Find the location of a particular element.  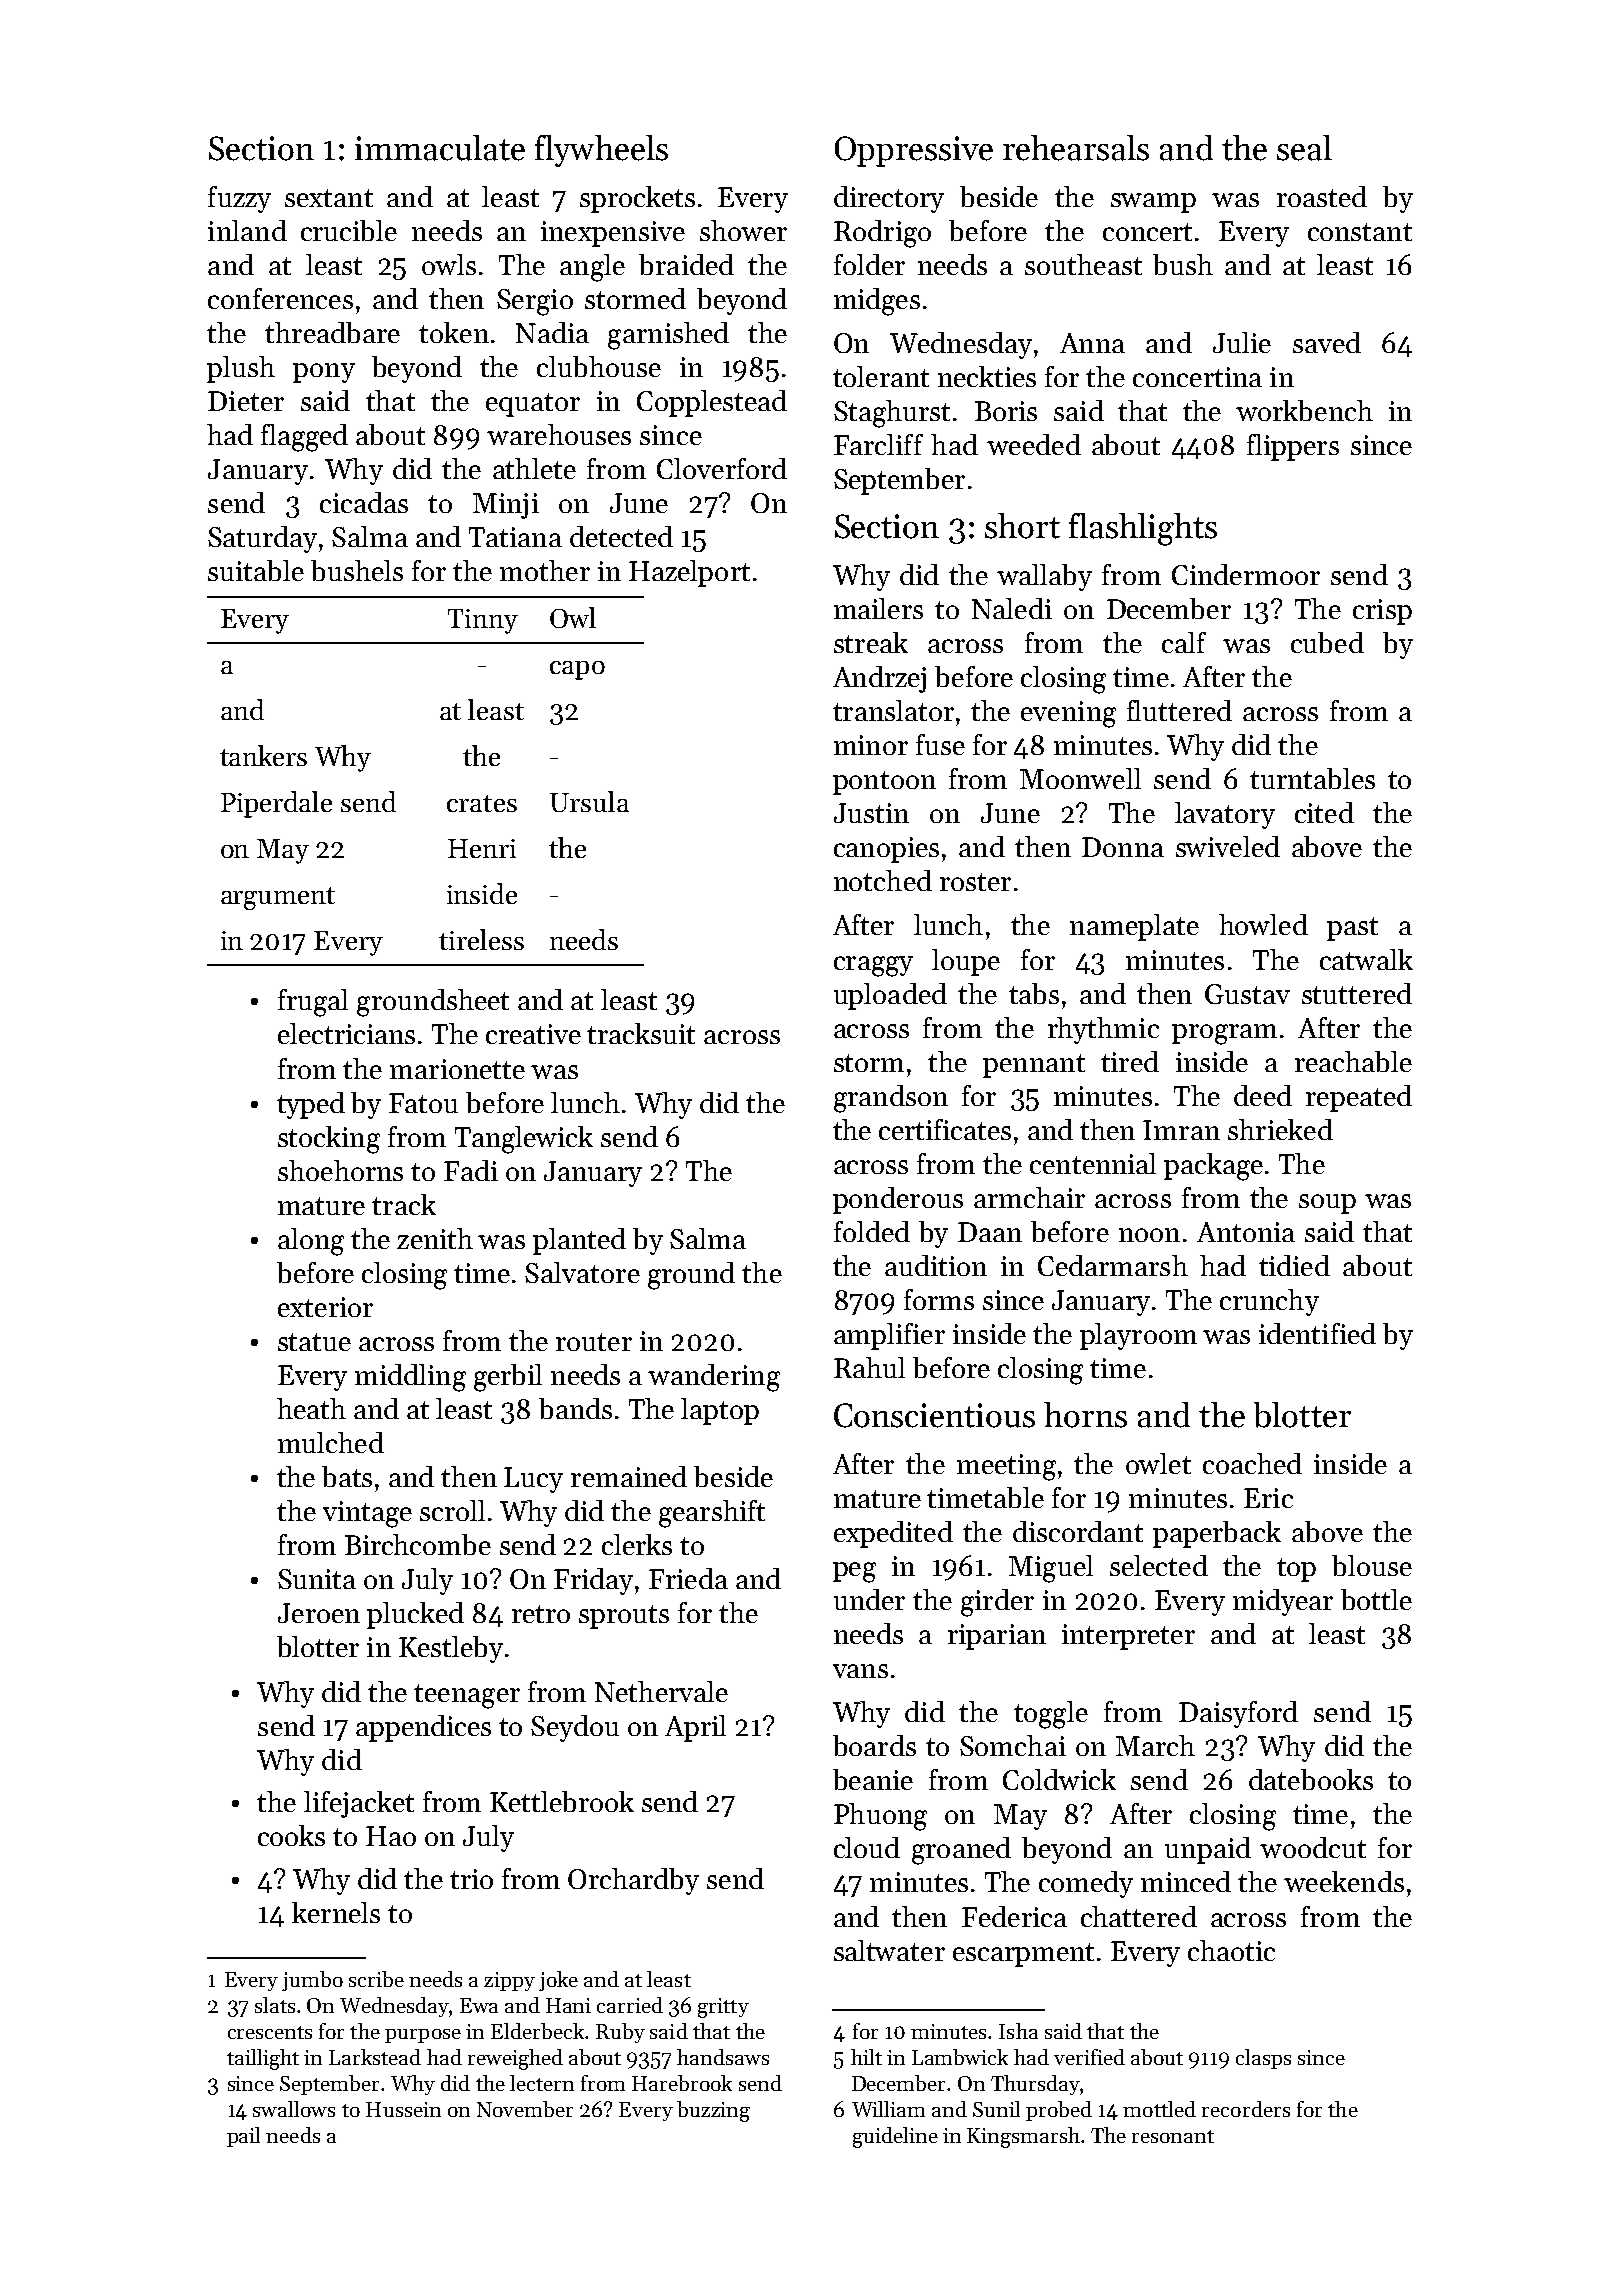

tired is located at coordinates (1130, 1061).
